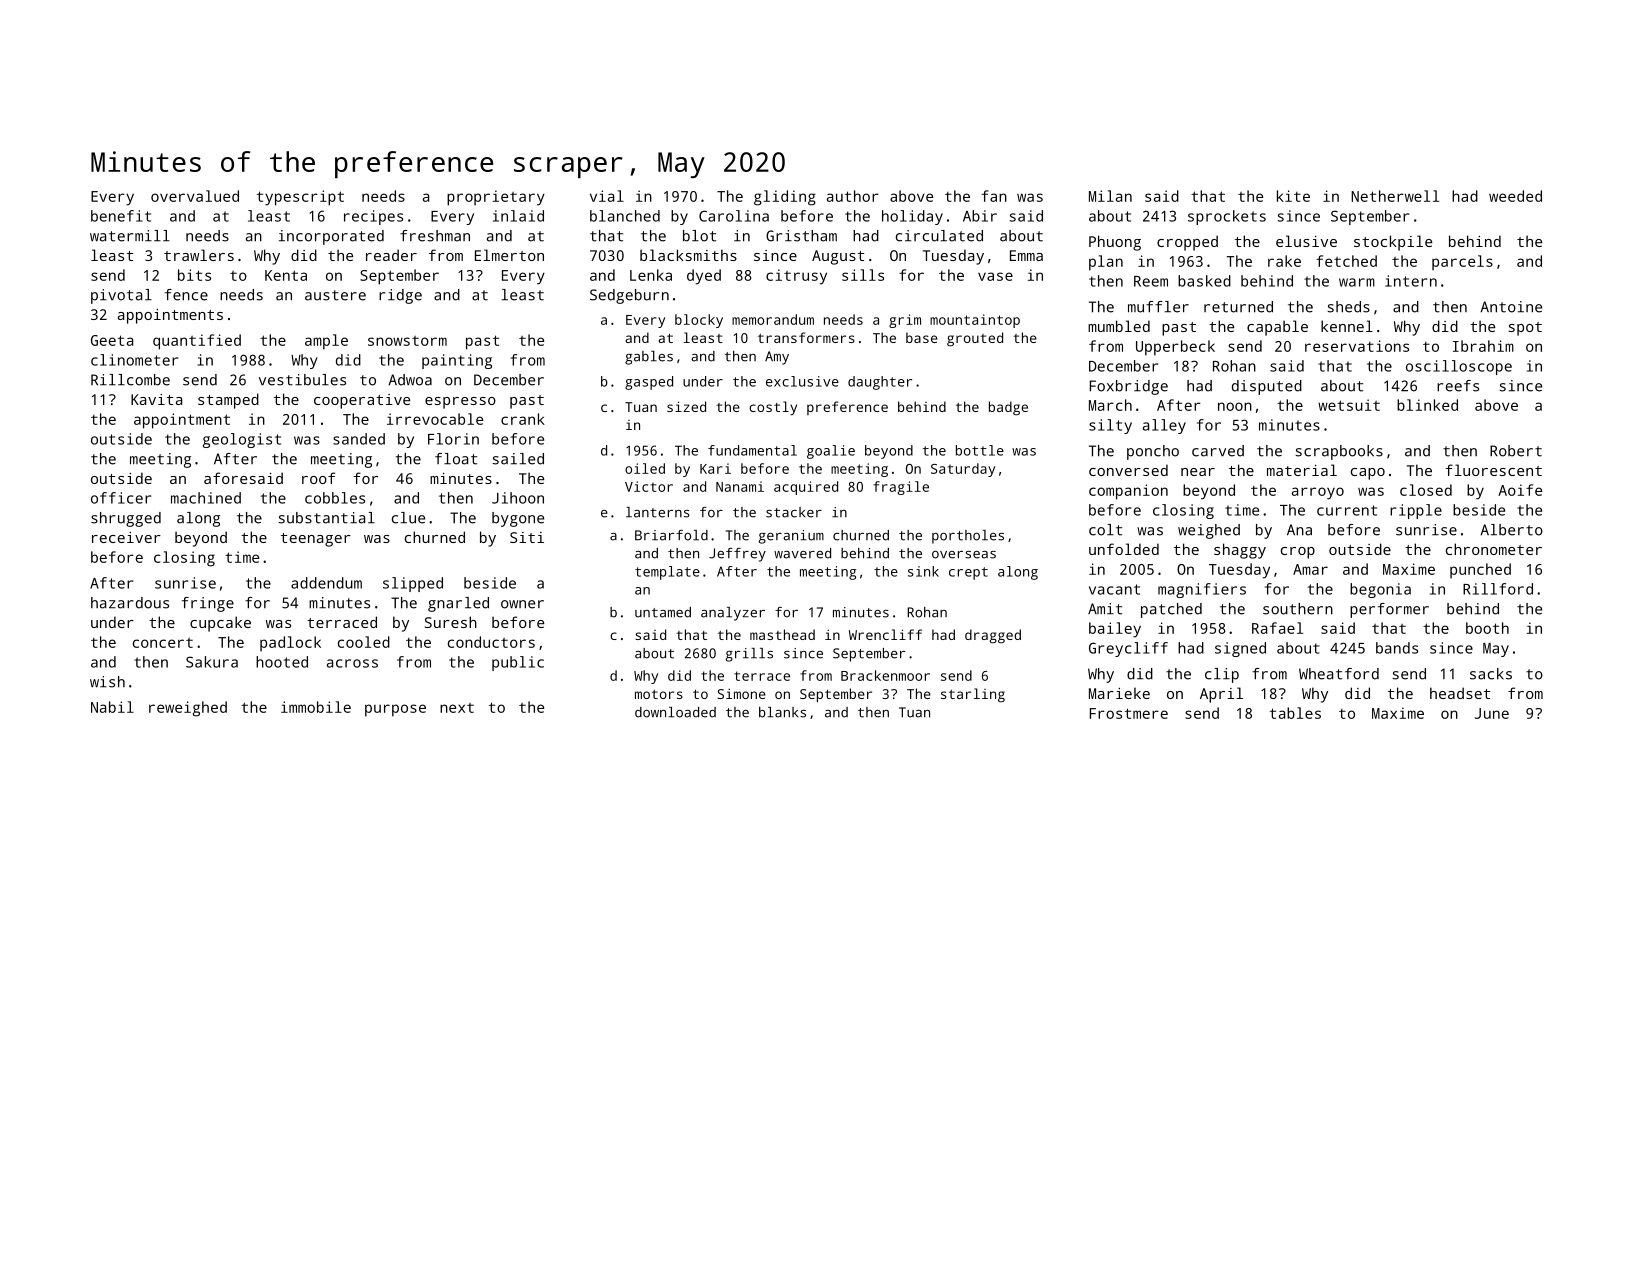 Image resolution: width=1633 pixels, height=1262 pixels. I want to click on next, so click(457, 708).
